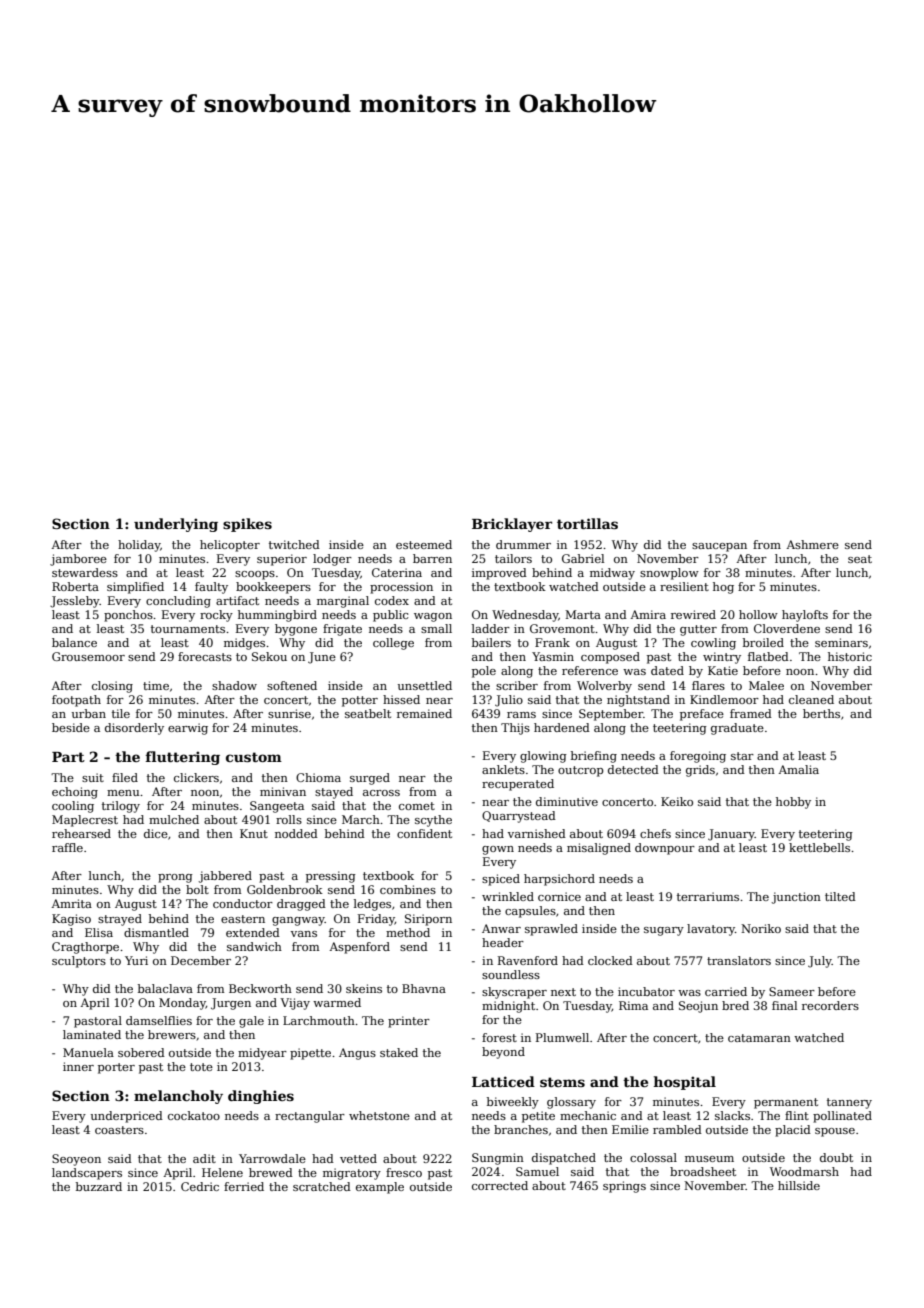  Describe the element at coordinates (798, 769) in the image. I see `Amalia` at that location.
